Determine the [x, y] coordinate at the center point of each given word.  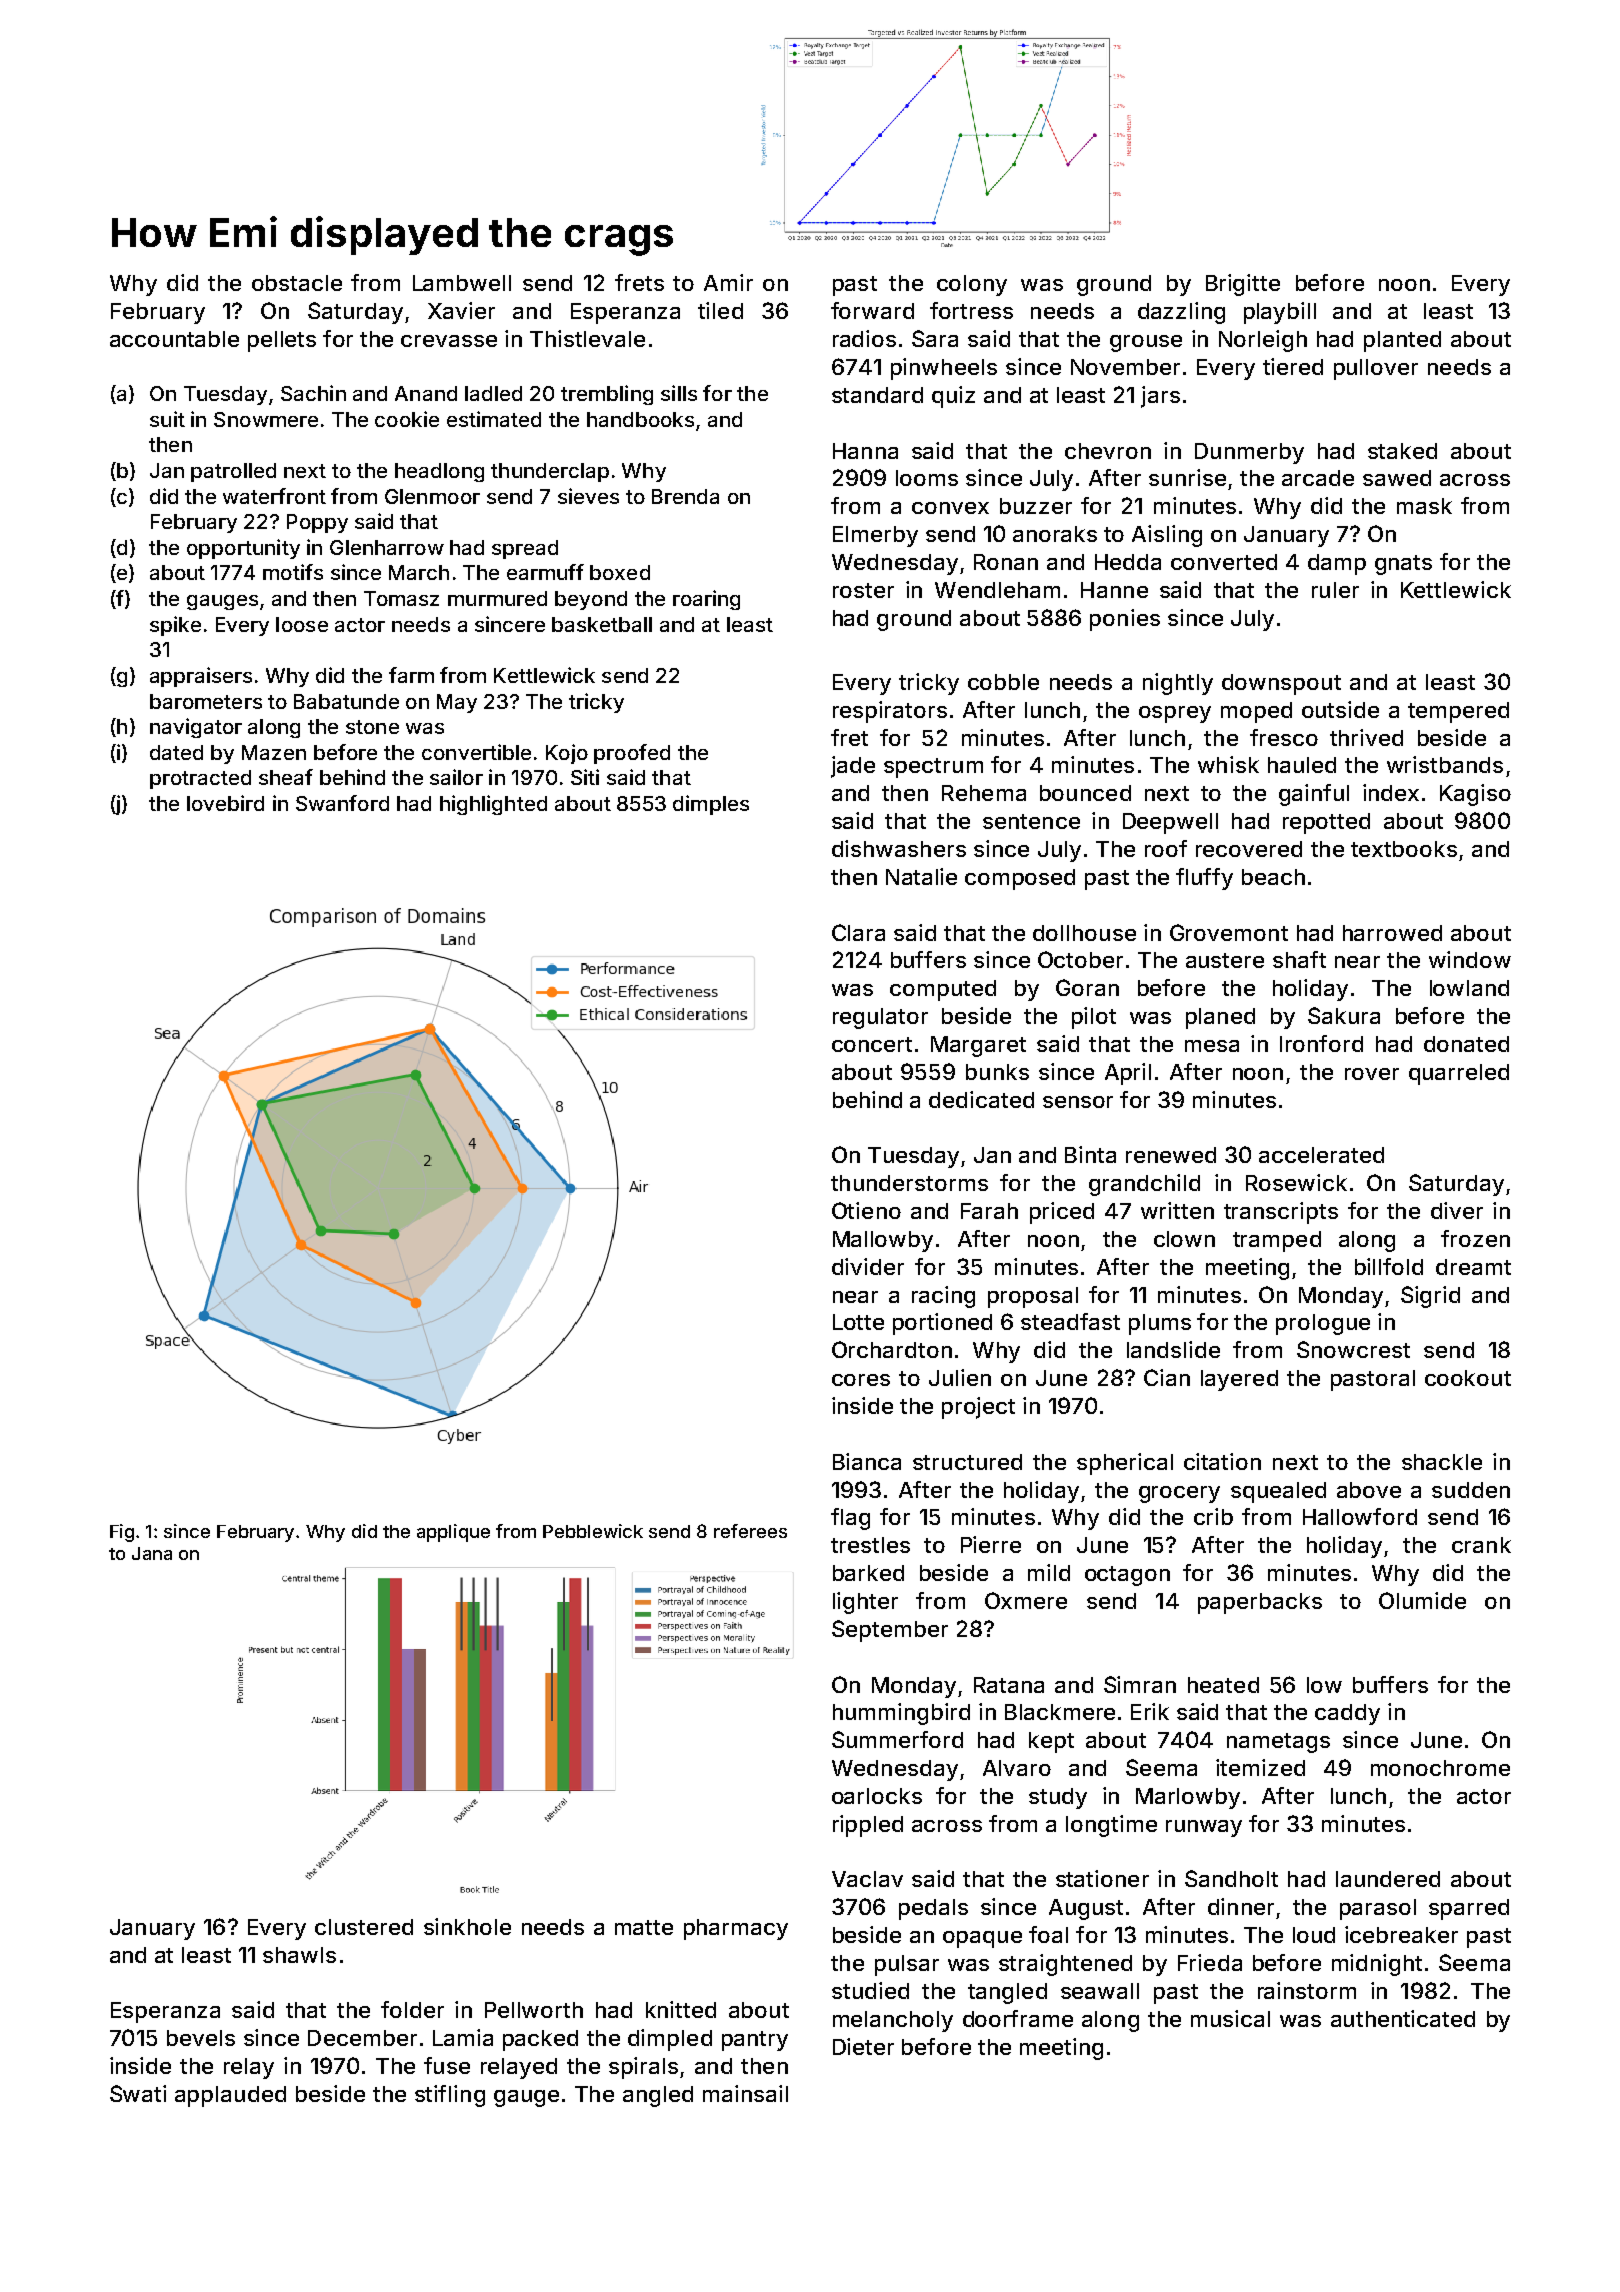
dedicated [981, 1099]
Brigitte [1243, 285]
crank [1481, 1545]
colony [972, 285]
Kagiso [1475, 795]
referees [750, 1531]
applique [453, 1533]
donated [1466, 1044]
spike [175, 626]
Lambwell [462, 283]
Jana [152, 1553]
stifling [450, 2096]
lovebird [225, 803]
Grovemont [1229, 932]
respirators [890, 712]
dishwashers [899, 848]
